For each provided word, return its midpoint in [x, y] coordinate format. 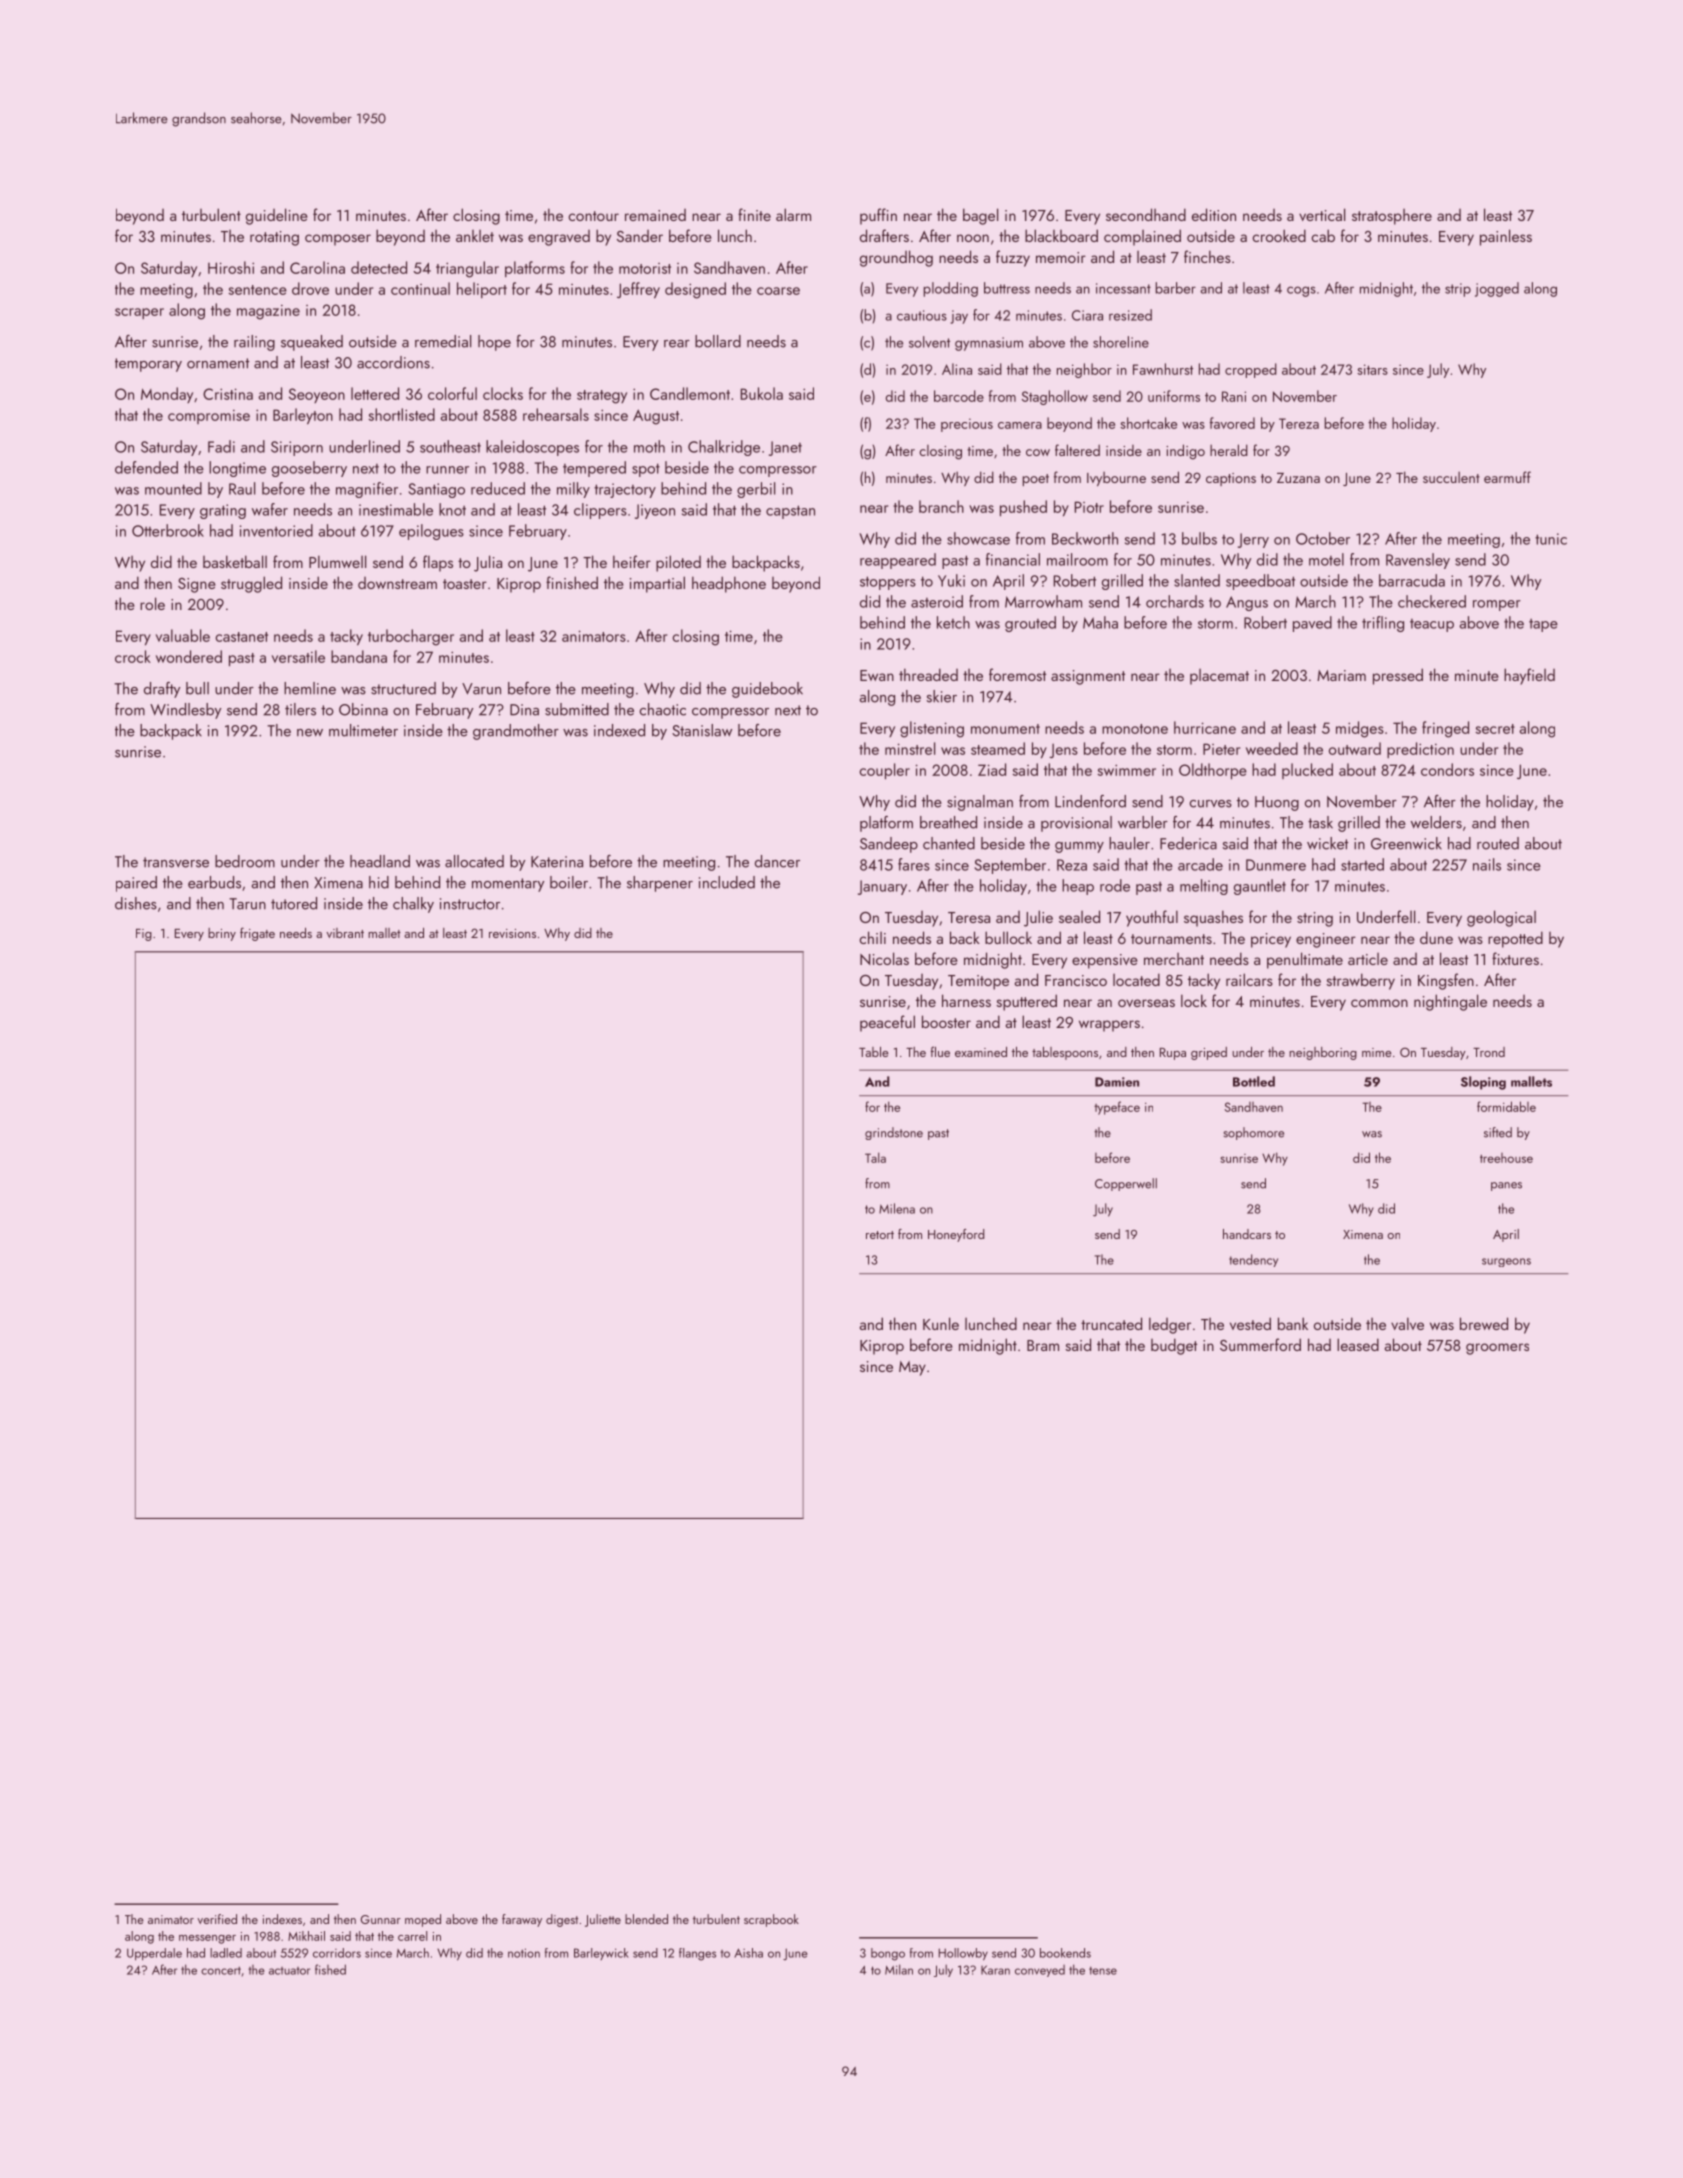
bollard [718, 341]
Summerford [1260, 1344]
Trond [1489, 1052]
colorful [452, 393]
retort [880, 1235]
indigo [1185, 452]
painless [1506, 237]
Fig [144, 935]
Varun [481, 689]
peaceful [887, 1023]
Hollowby [963, 1954]
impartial [657, 584]
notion [524, 1953]
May [912, 1368]
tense [1103, 1970]
